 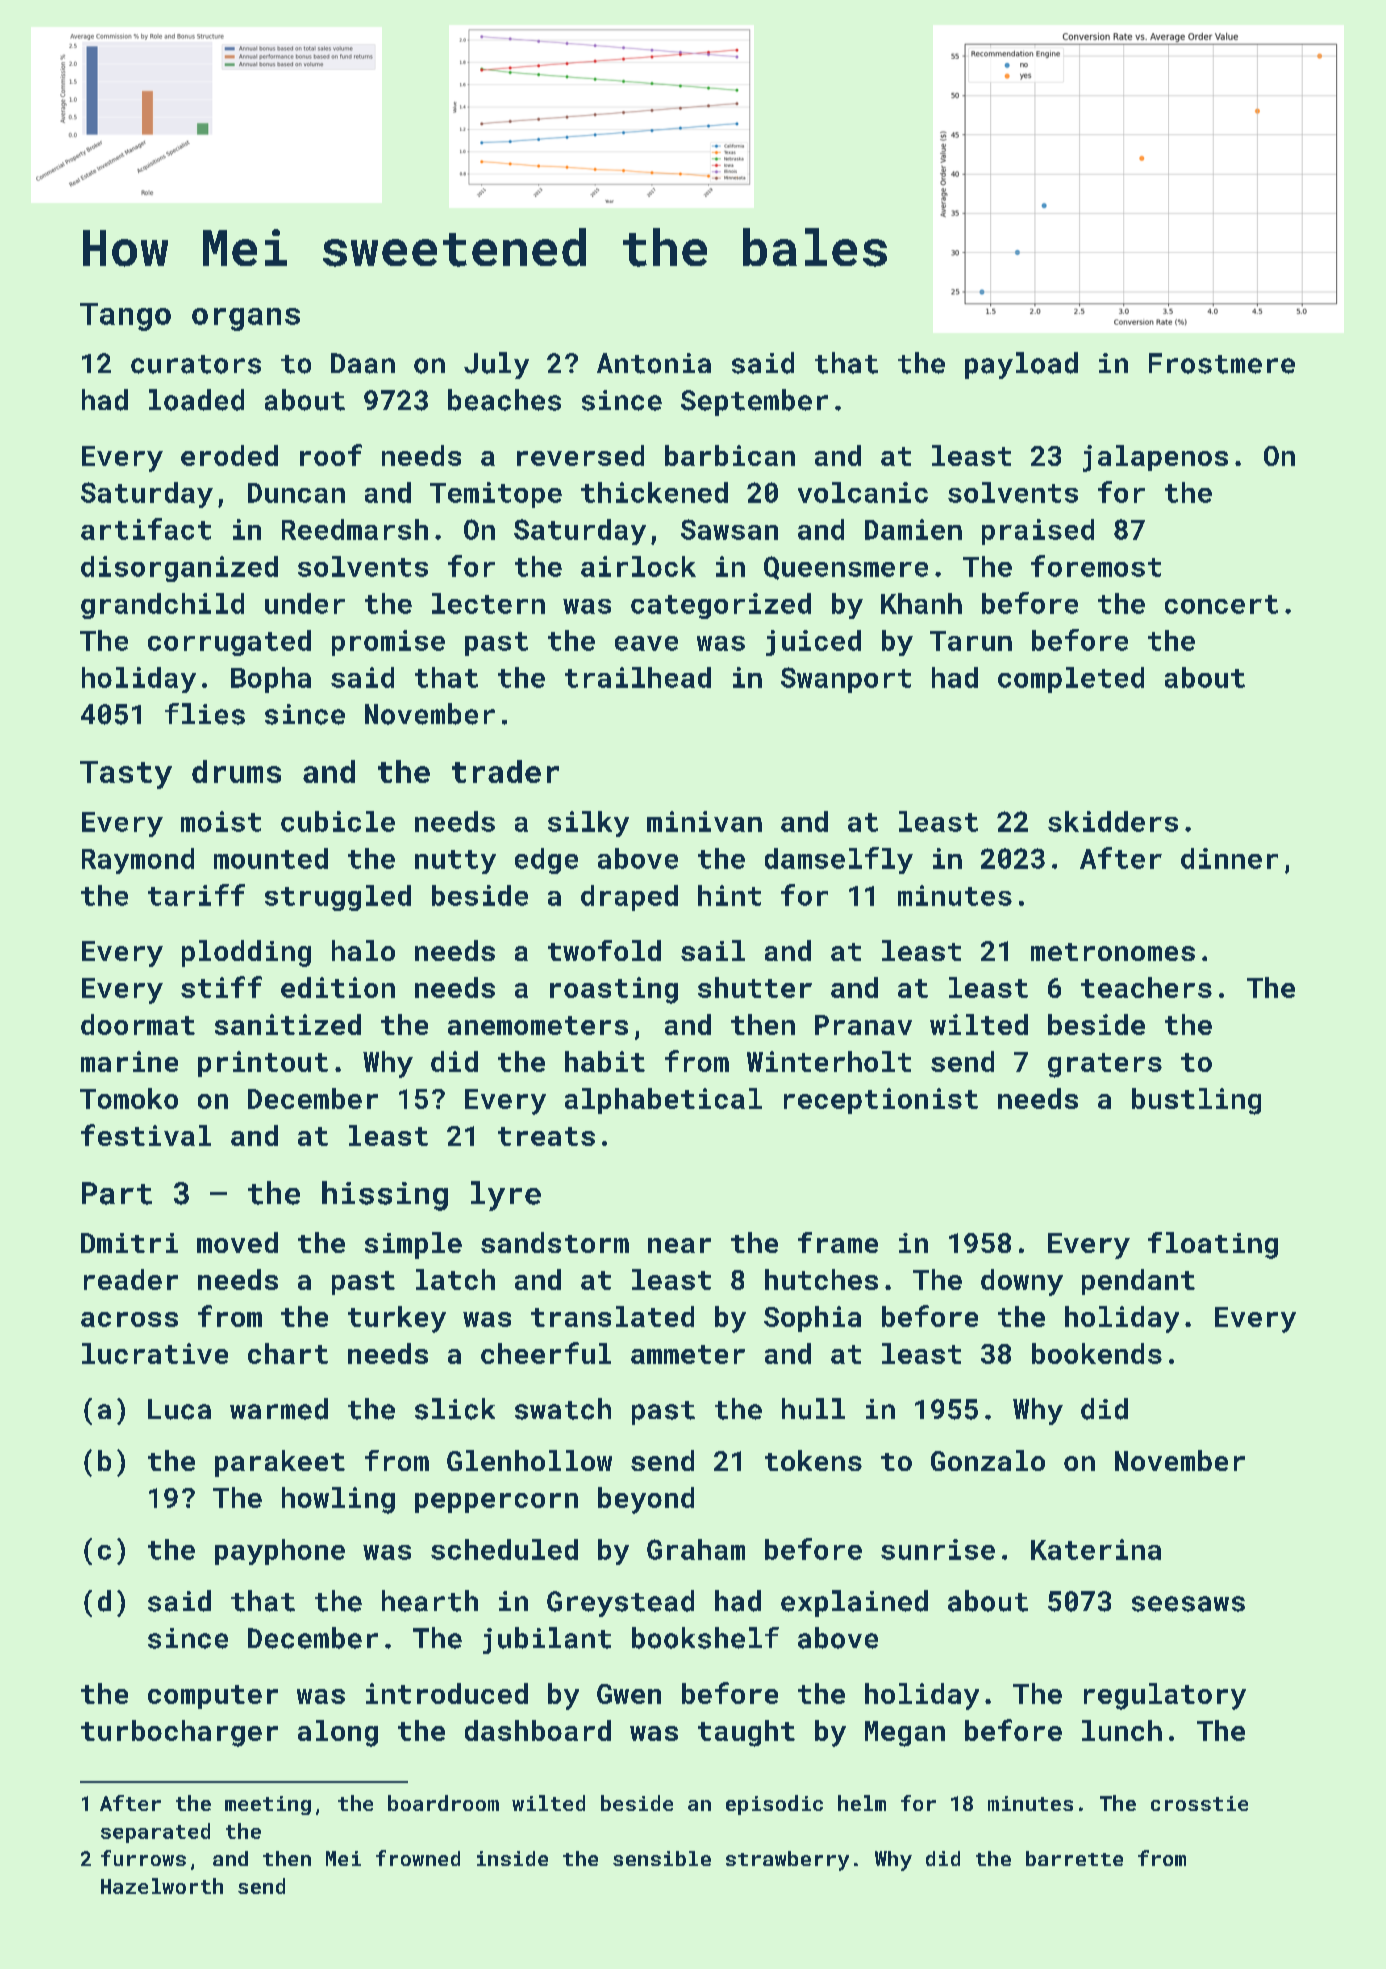 I want to click on Daan, so click(x=363, y=363).
